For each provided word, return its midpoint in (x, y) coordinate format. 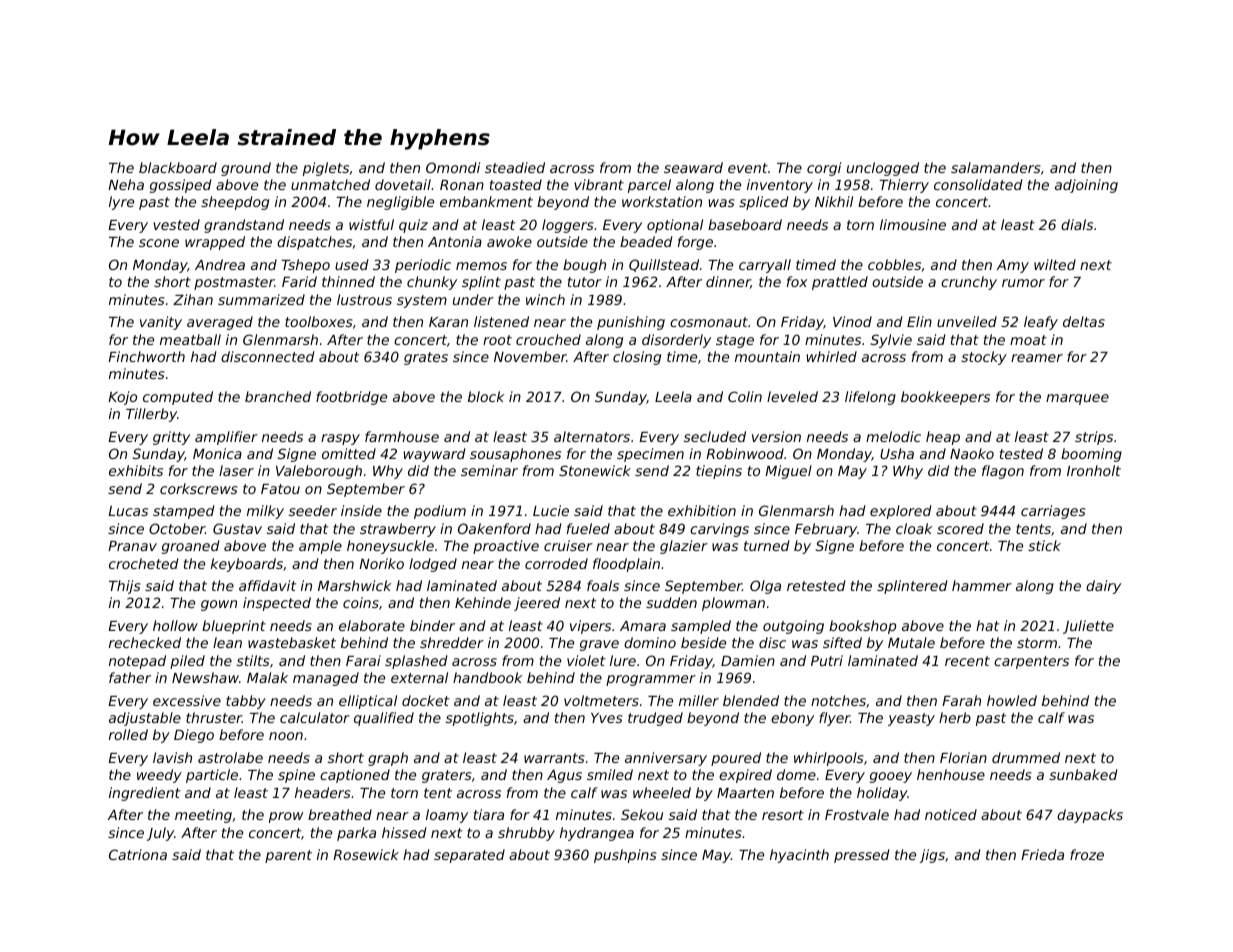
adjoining (1086, 186)
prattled (840, 283)
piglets (326, 169)
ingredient (144, 794)
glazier (684, 547)
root (497, 340)
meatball (190, 339)
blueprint (234, 627)
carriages (1053, 512)
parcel (649, 186)
